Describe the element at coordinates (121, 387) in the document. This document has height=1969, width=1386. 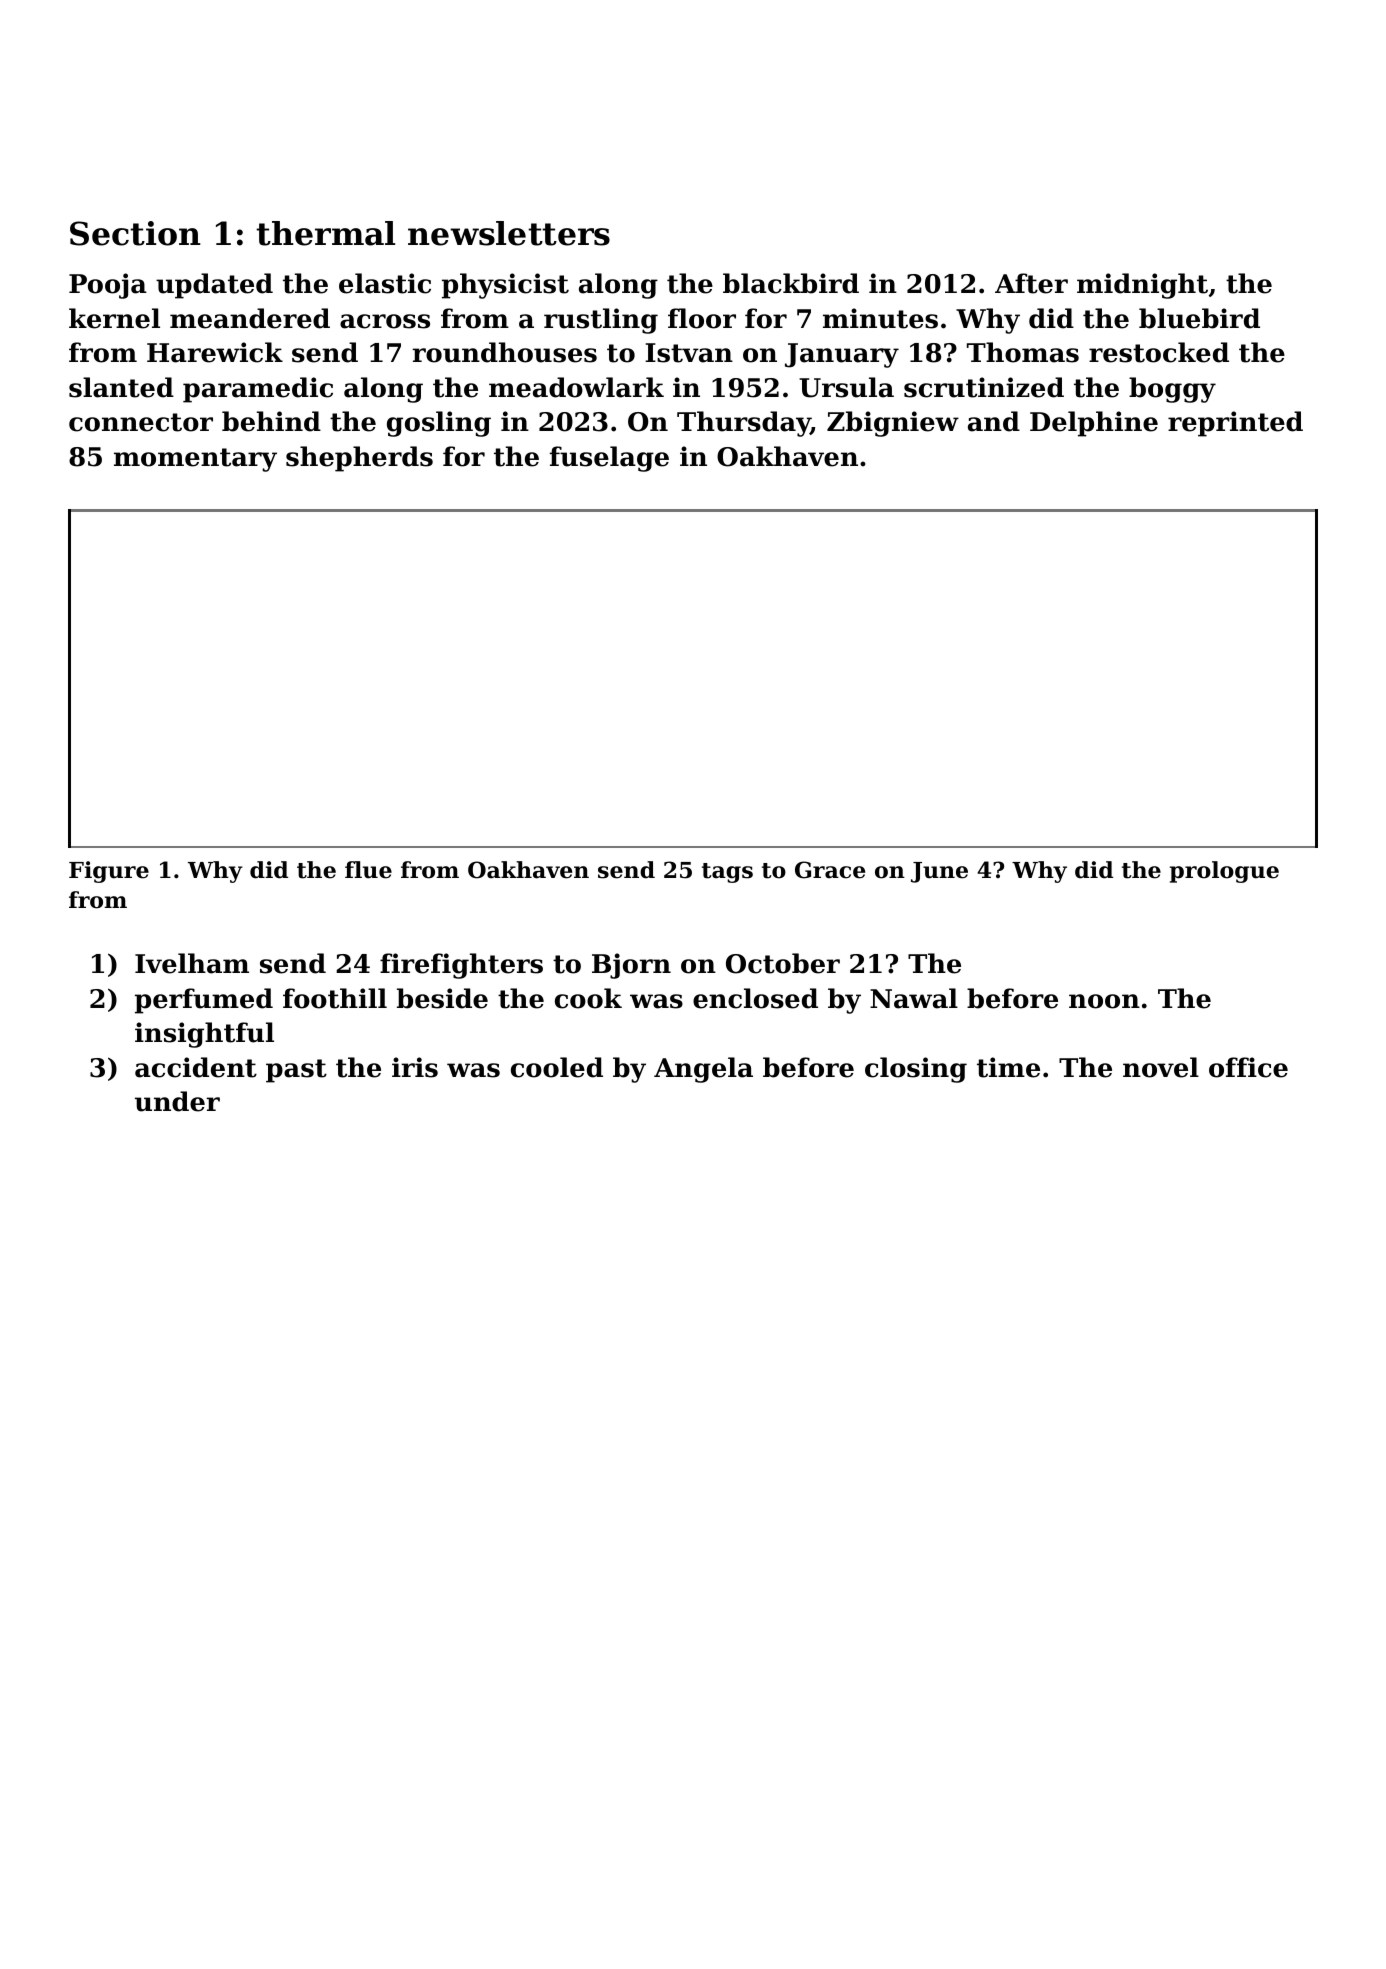
I see `slanted` at that location.
